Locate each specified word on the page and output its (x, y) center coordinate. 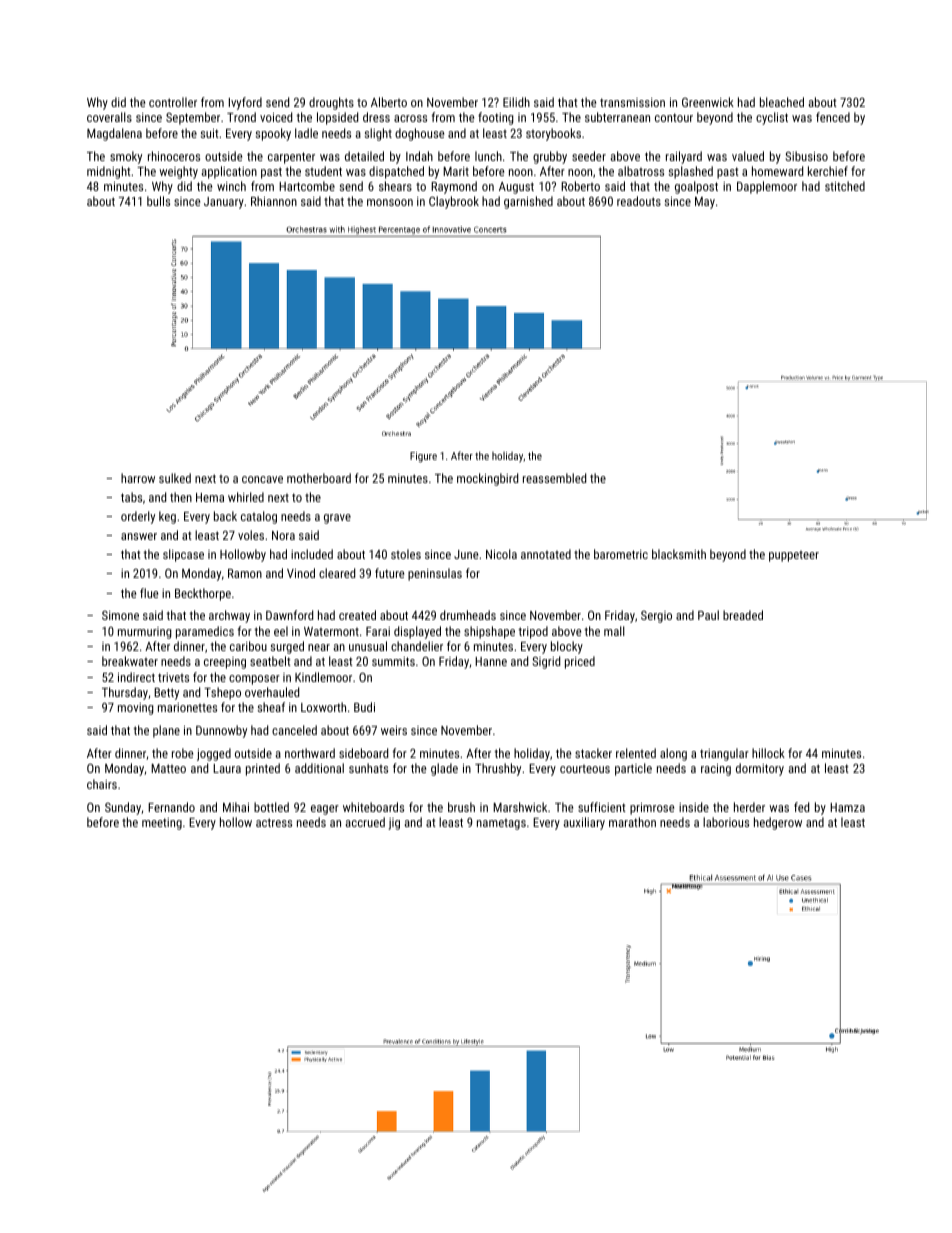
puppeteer (794, 556)
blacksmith (679, 554)
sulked (175, 478)
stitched (845, 186)
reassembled (554, 478)
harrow (138, 478)
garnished (528, 202)
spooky (273, 134)
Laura (227, 768)
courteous (585, 769)
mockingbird (487, 479)
